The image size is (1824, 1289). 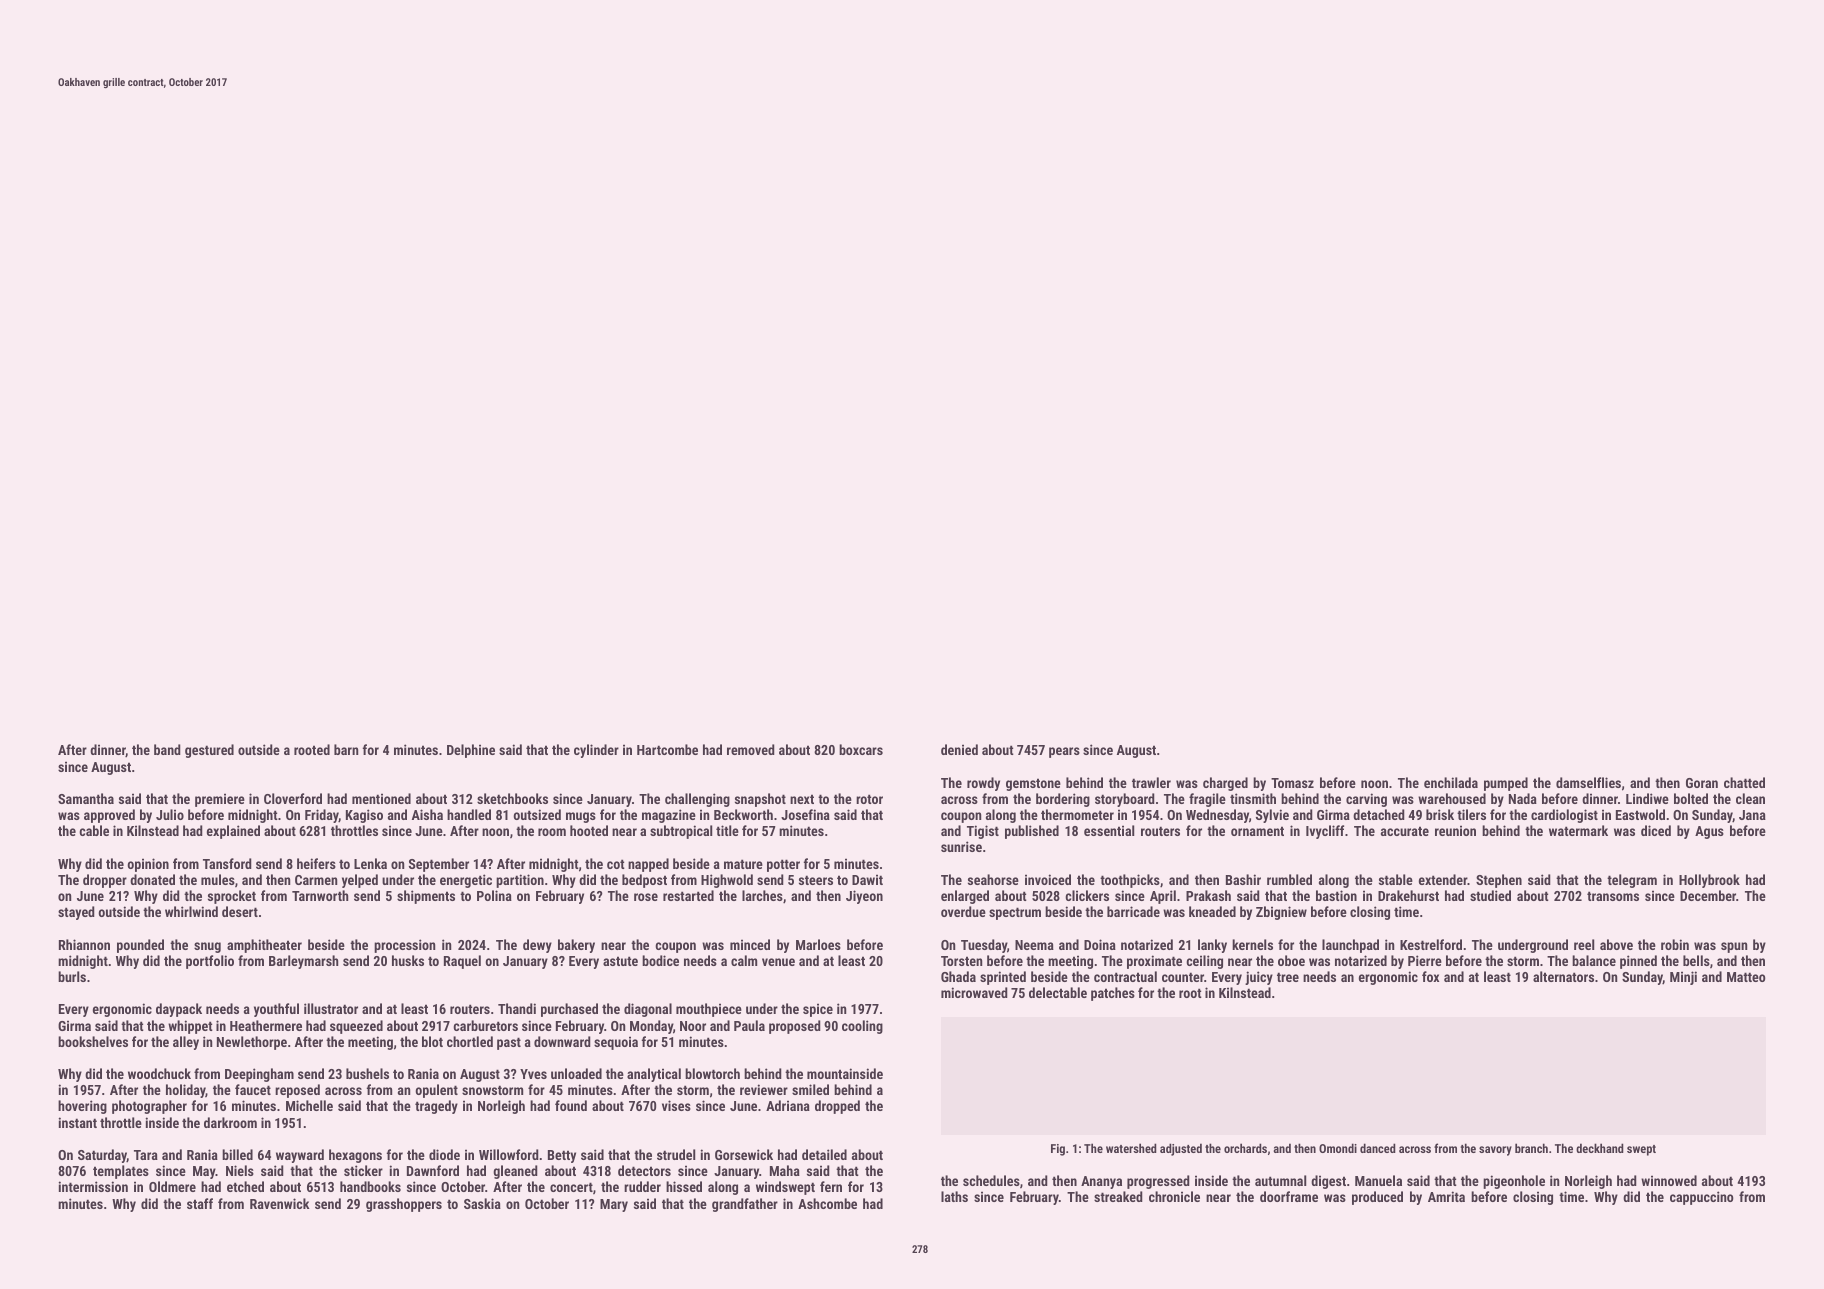 I want to click on Thandi, so click(x=517, y=1008).
